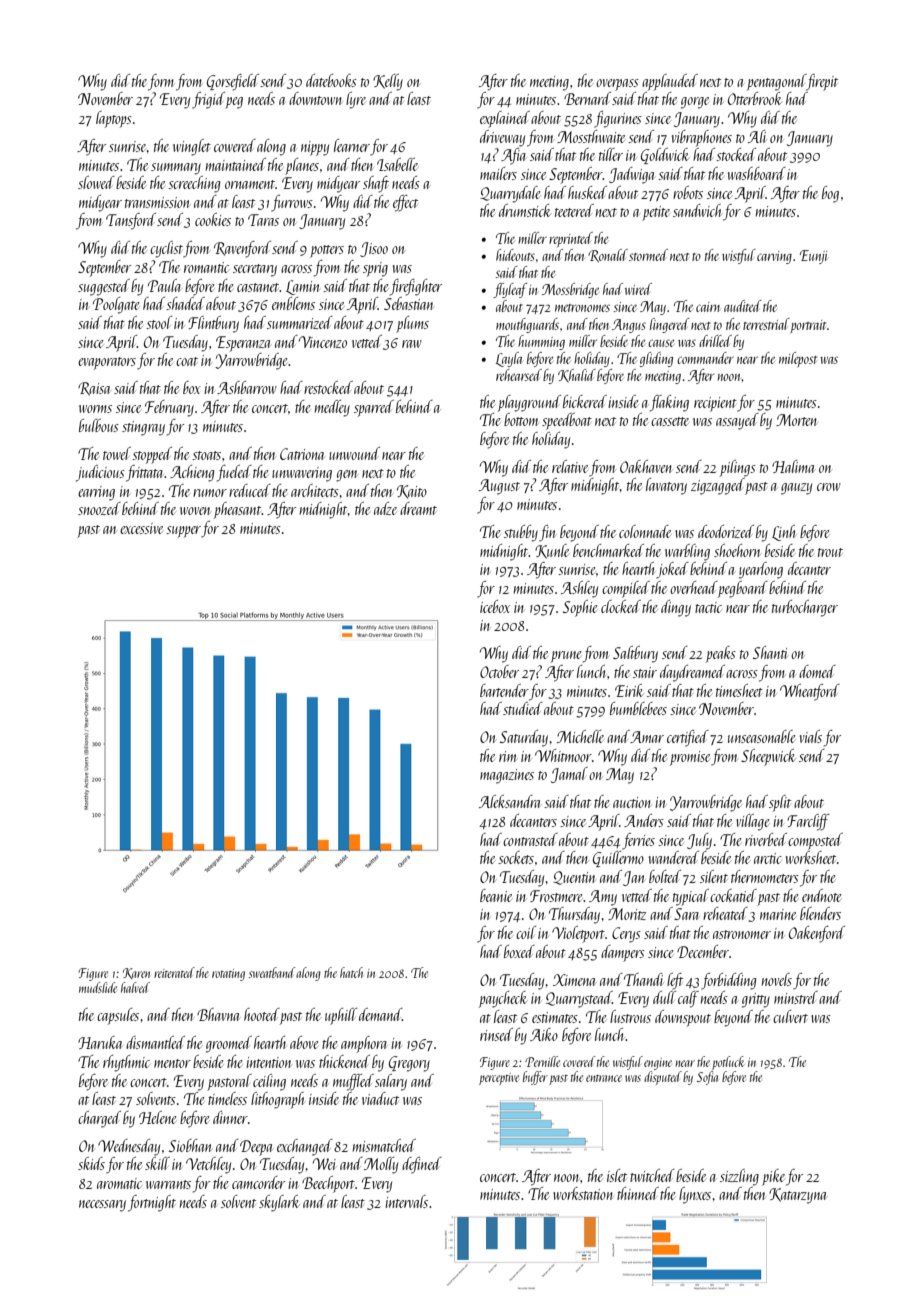 Image resolution: width=924 pixels, height=1308 pixels. What do you see at coordinates (676, 608) in the document?
I see `dingy` at bounding box center [676, 608].
